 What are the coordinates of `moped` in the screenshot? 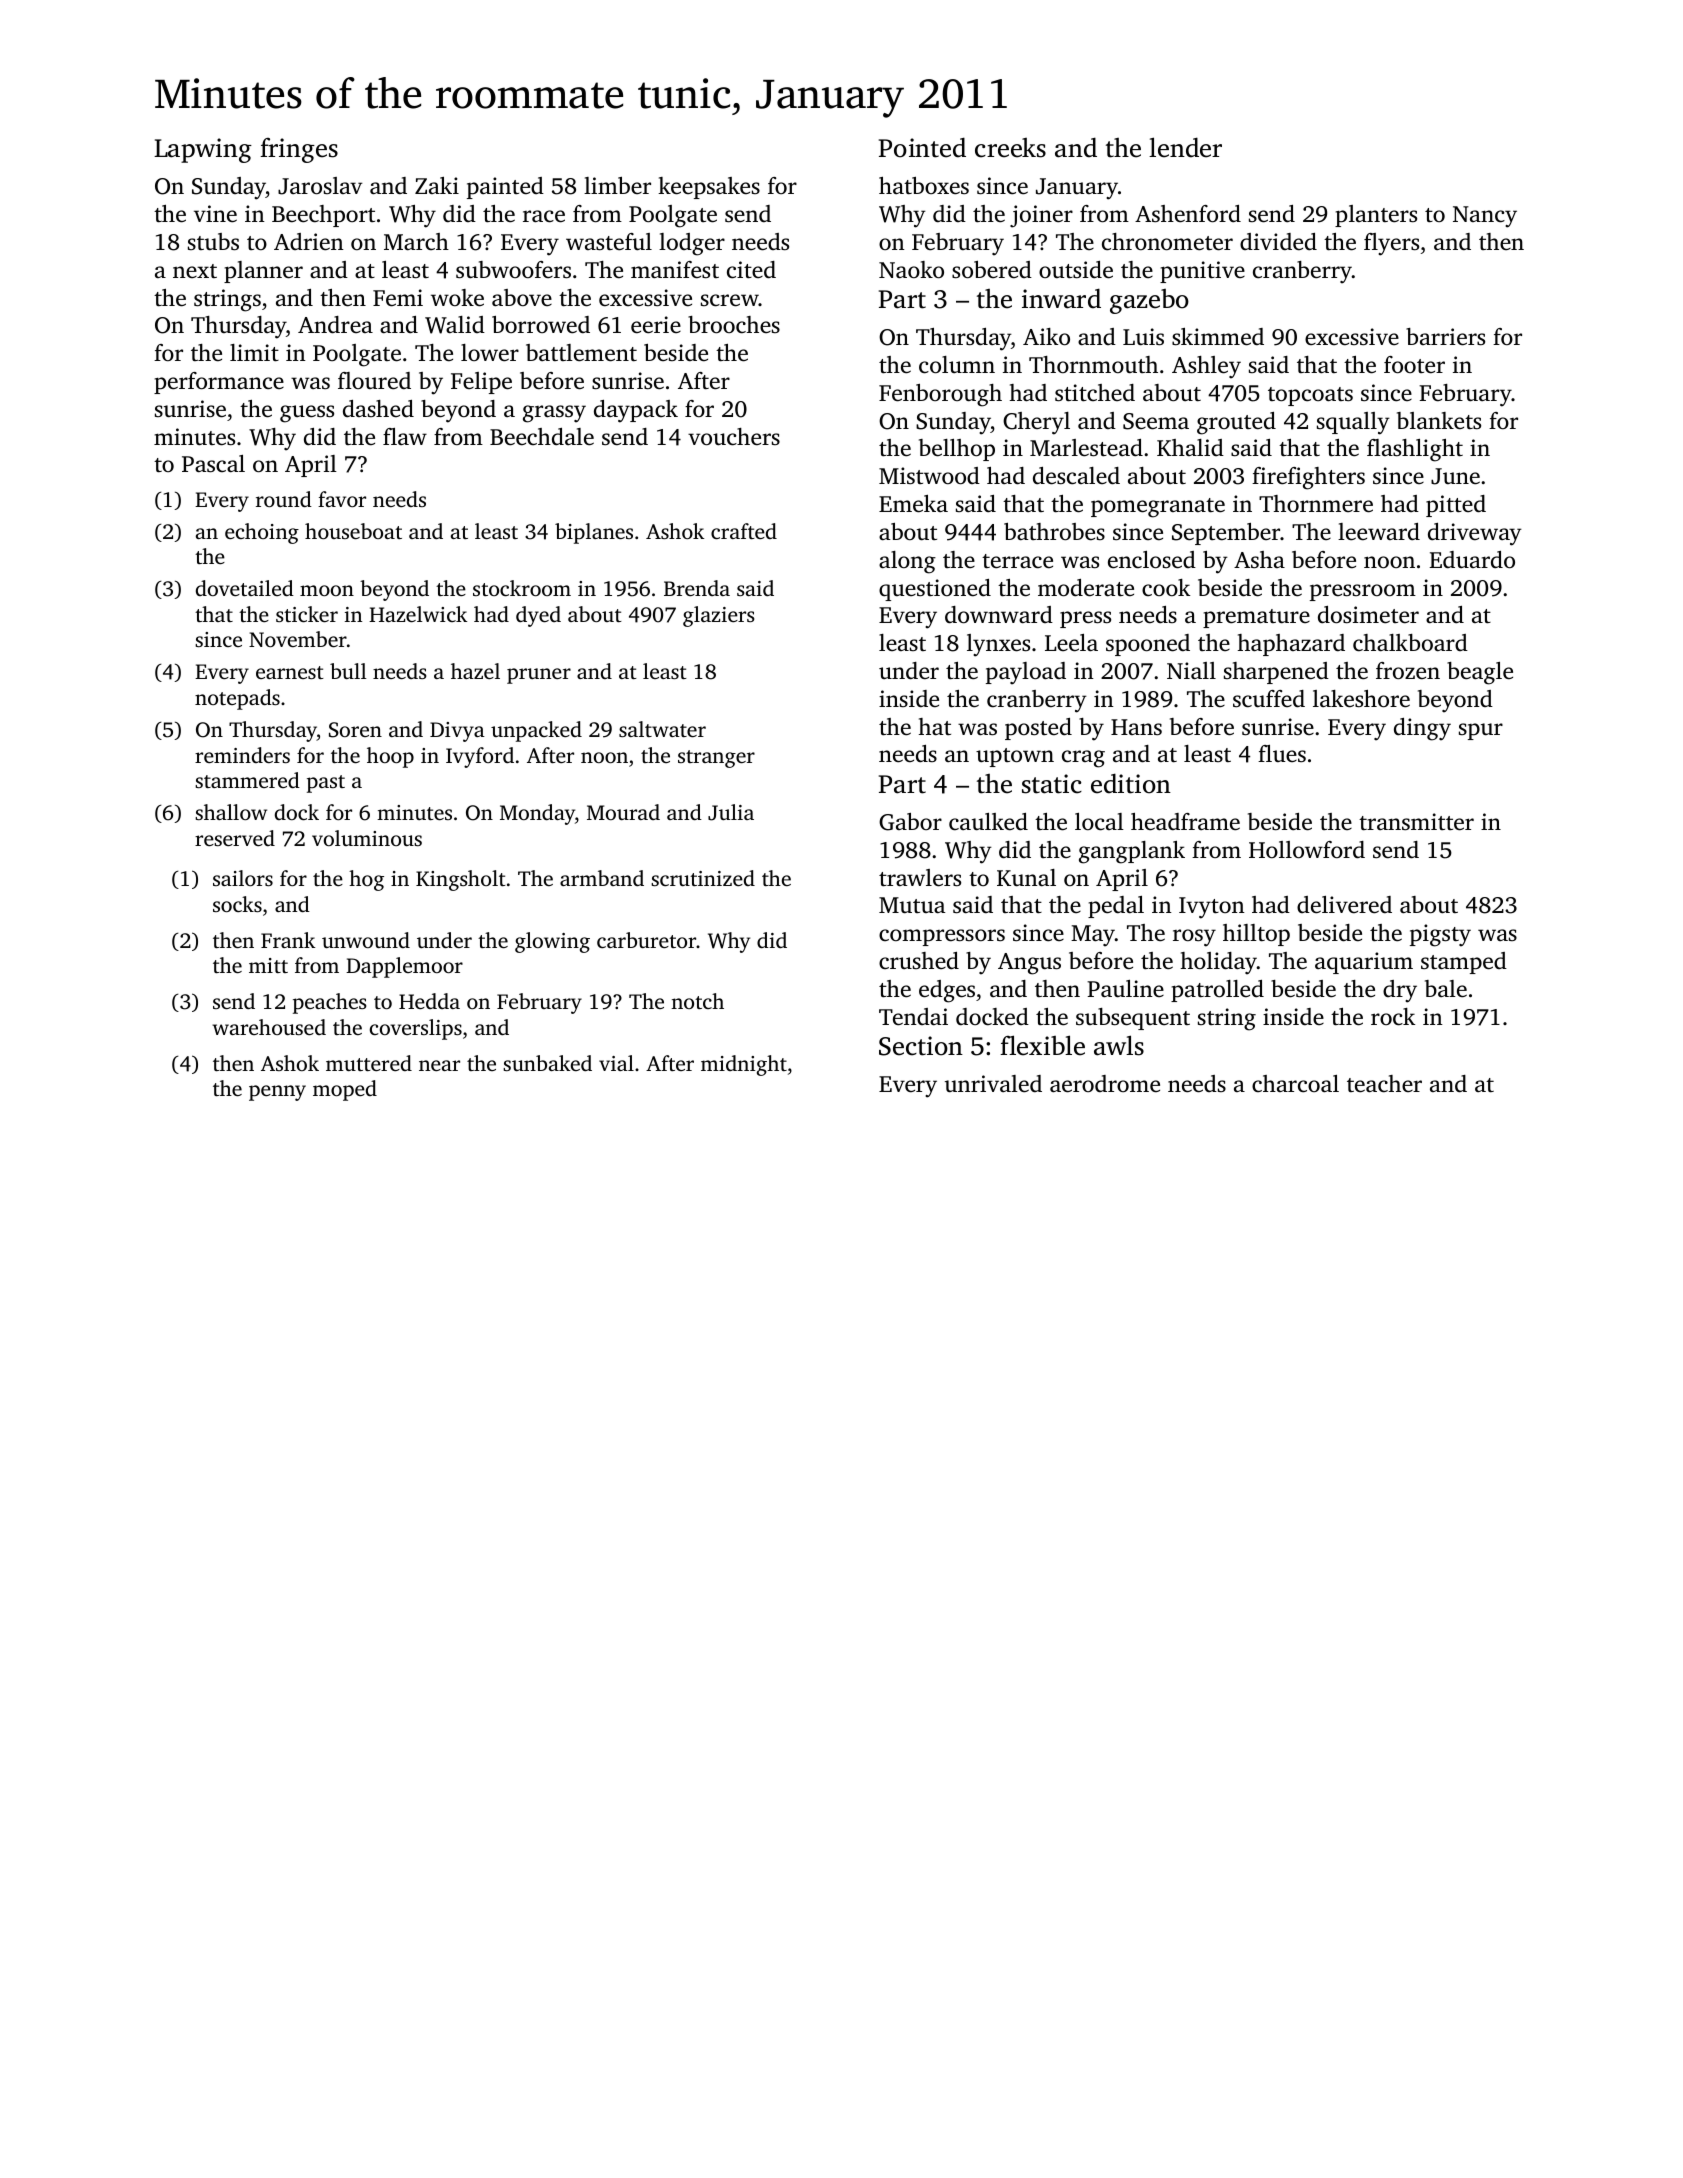 It's located at (345, 1090).
